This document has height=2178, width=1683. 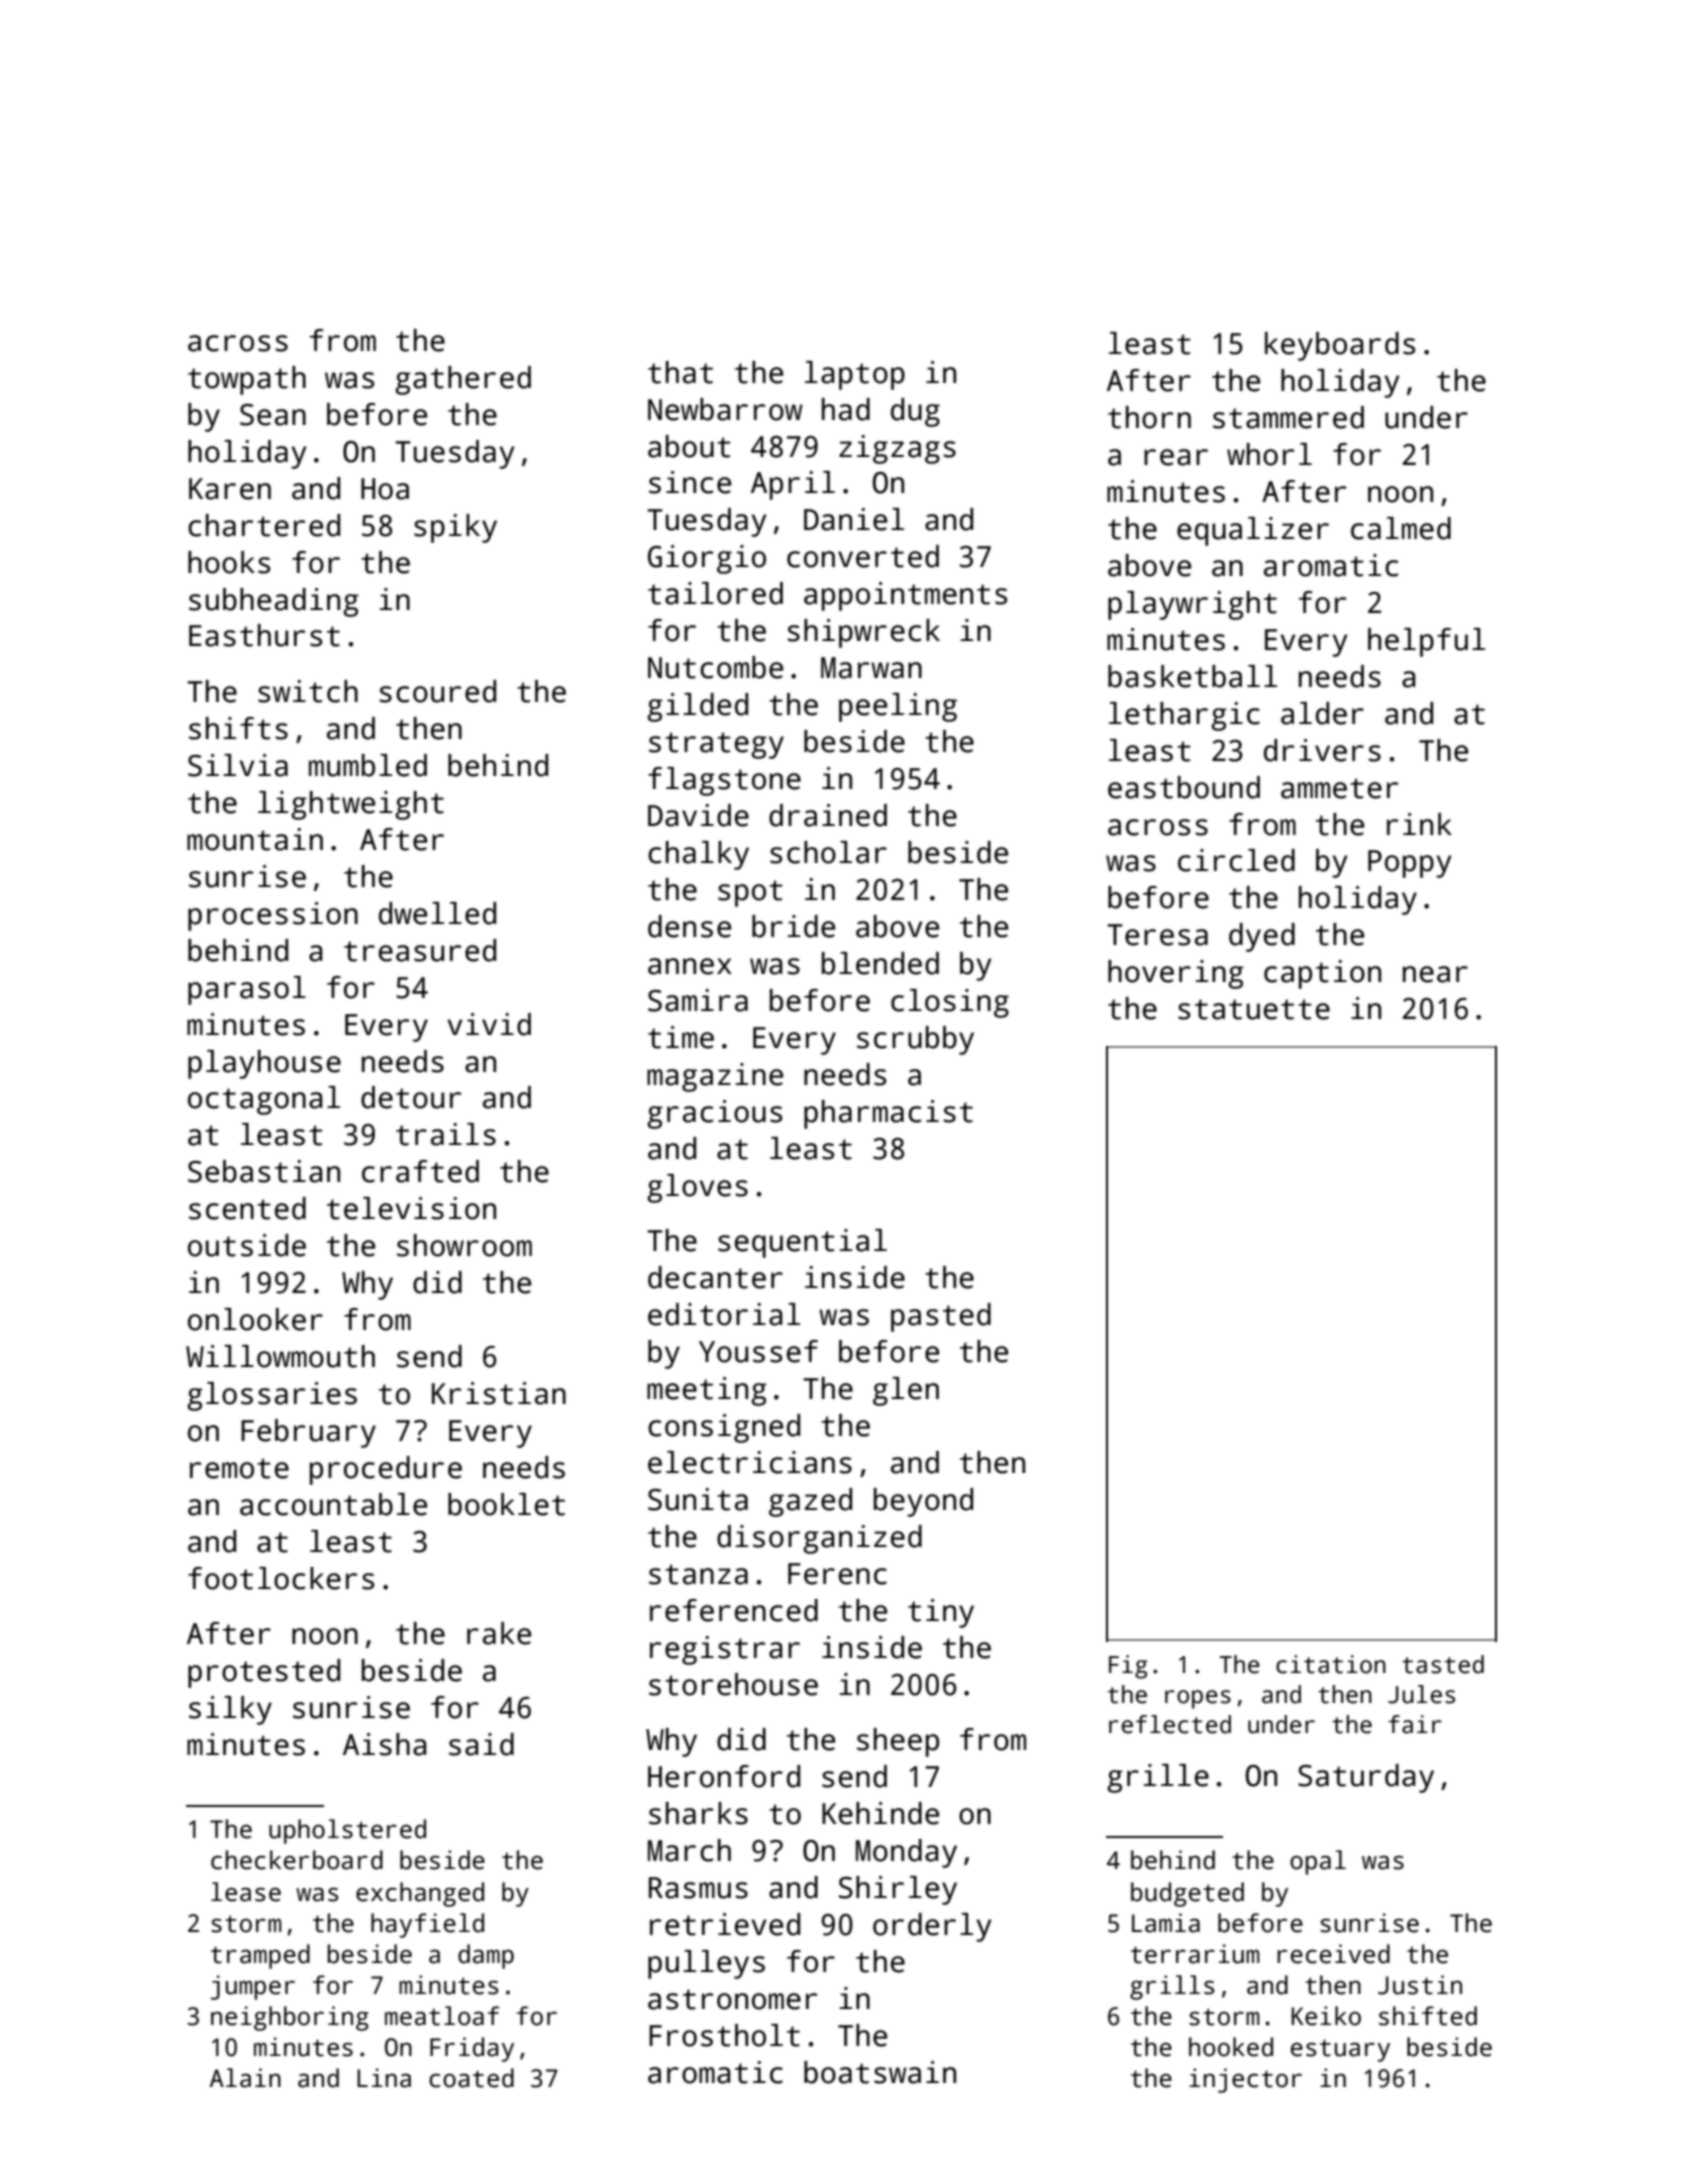 What do you see at coordinates (1340, 346) in the document?
I see `keyboards` at bounding box center [1340, 346].
